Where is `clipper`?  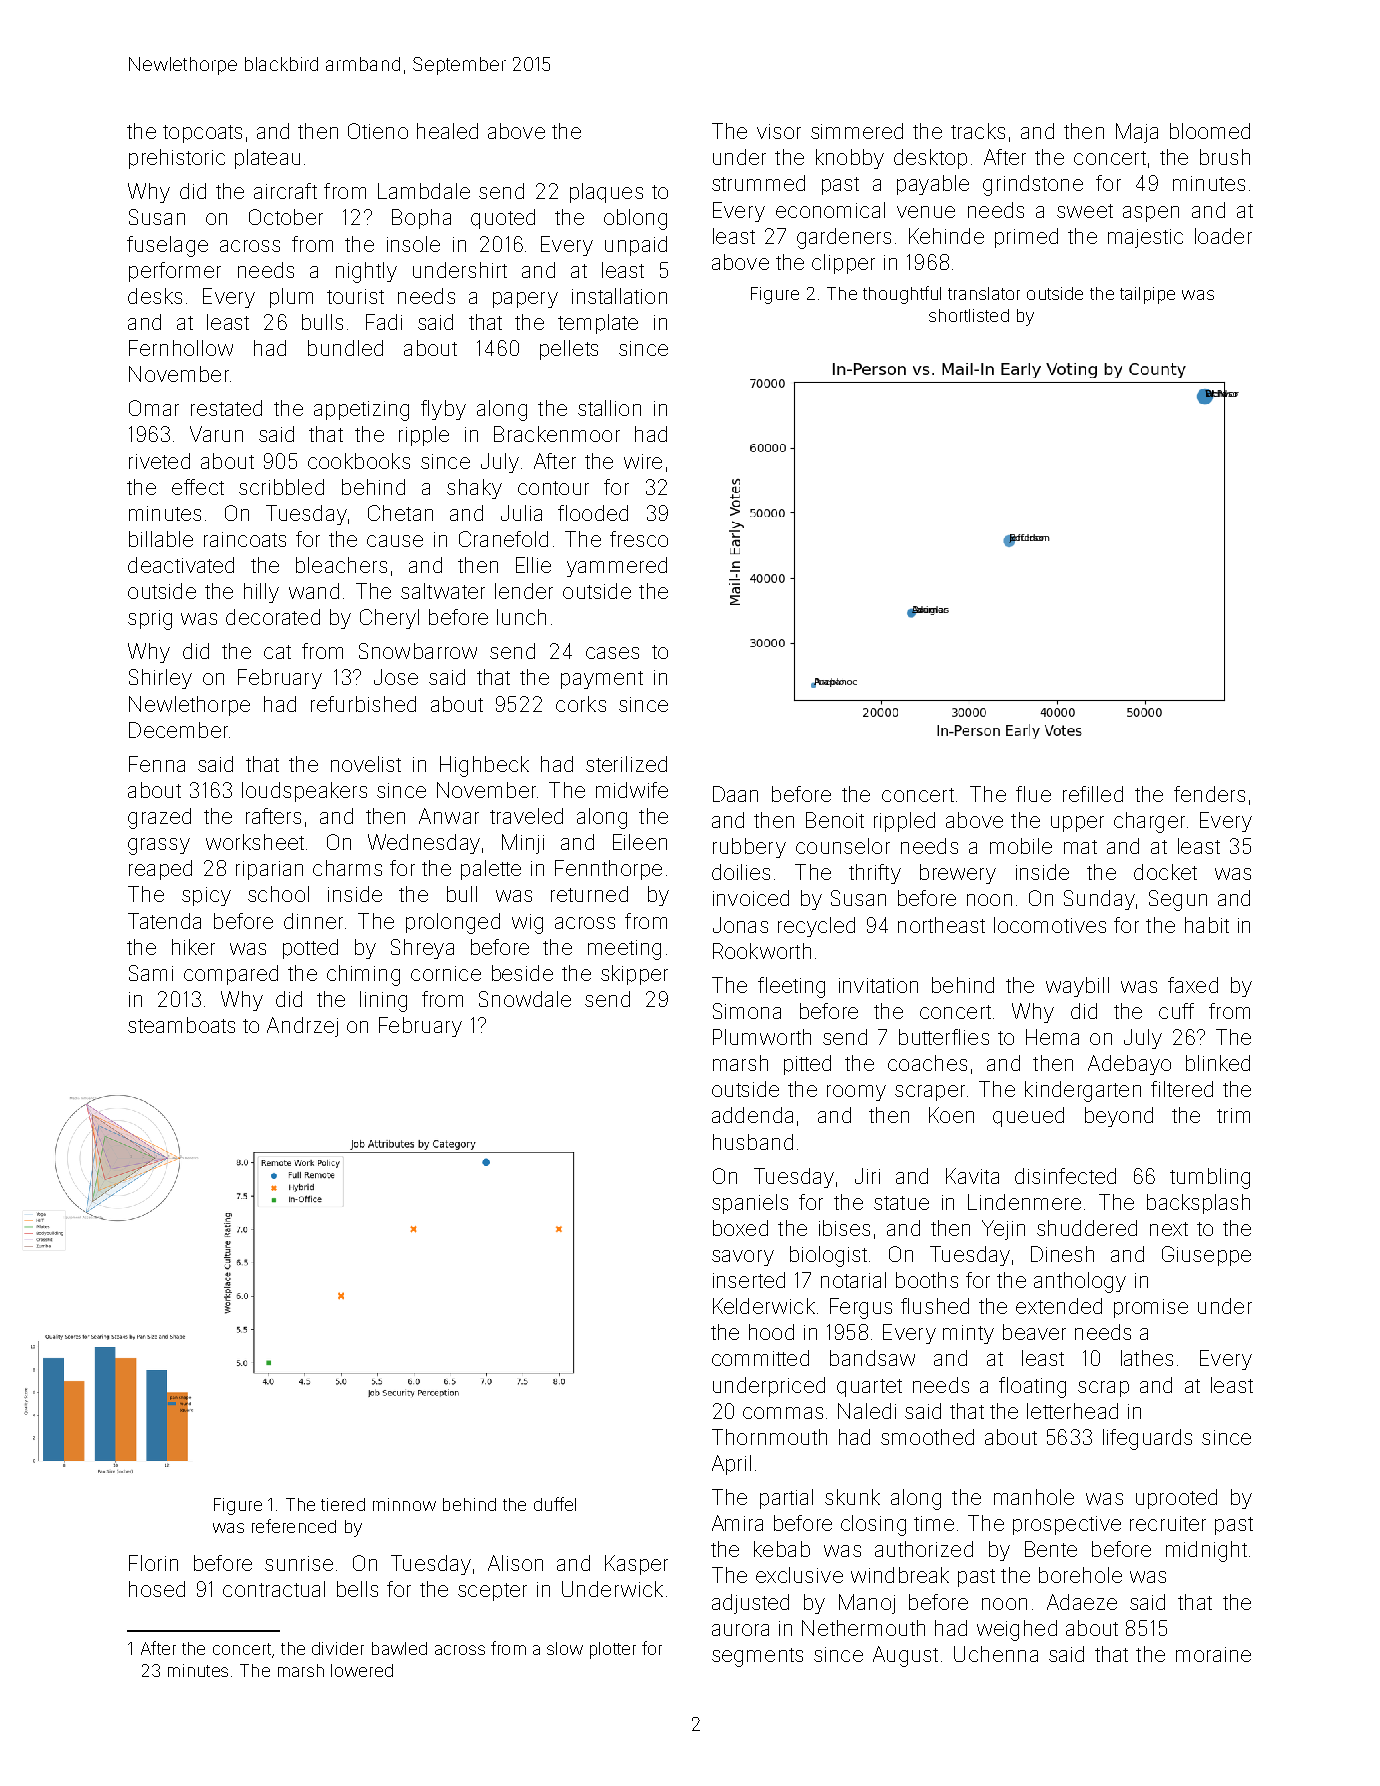 clipper is located at coordinates (843, 264).
